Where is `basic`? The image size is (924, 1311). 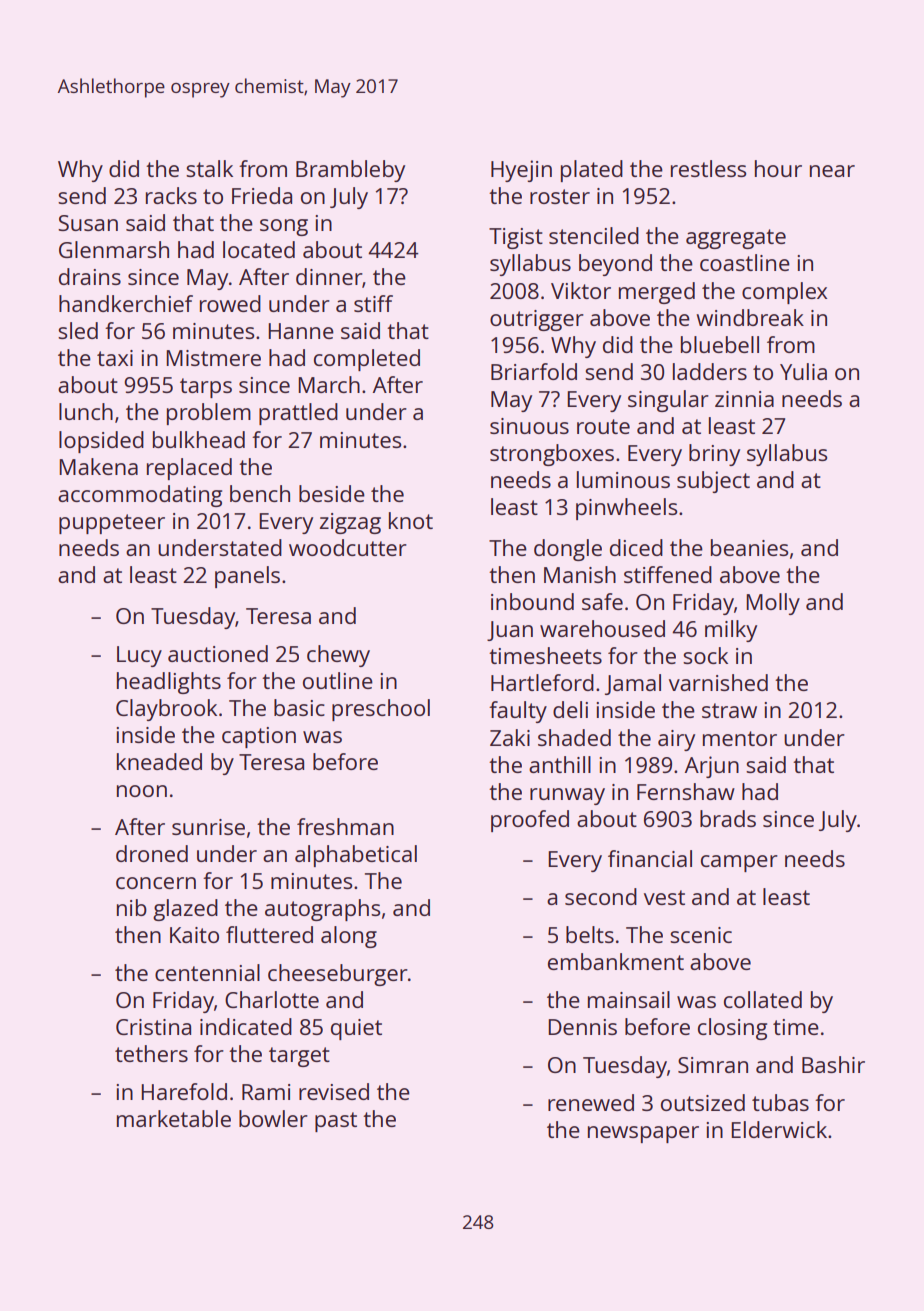
basic is located at coordinates (299, 707).
